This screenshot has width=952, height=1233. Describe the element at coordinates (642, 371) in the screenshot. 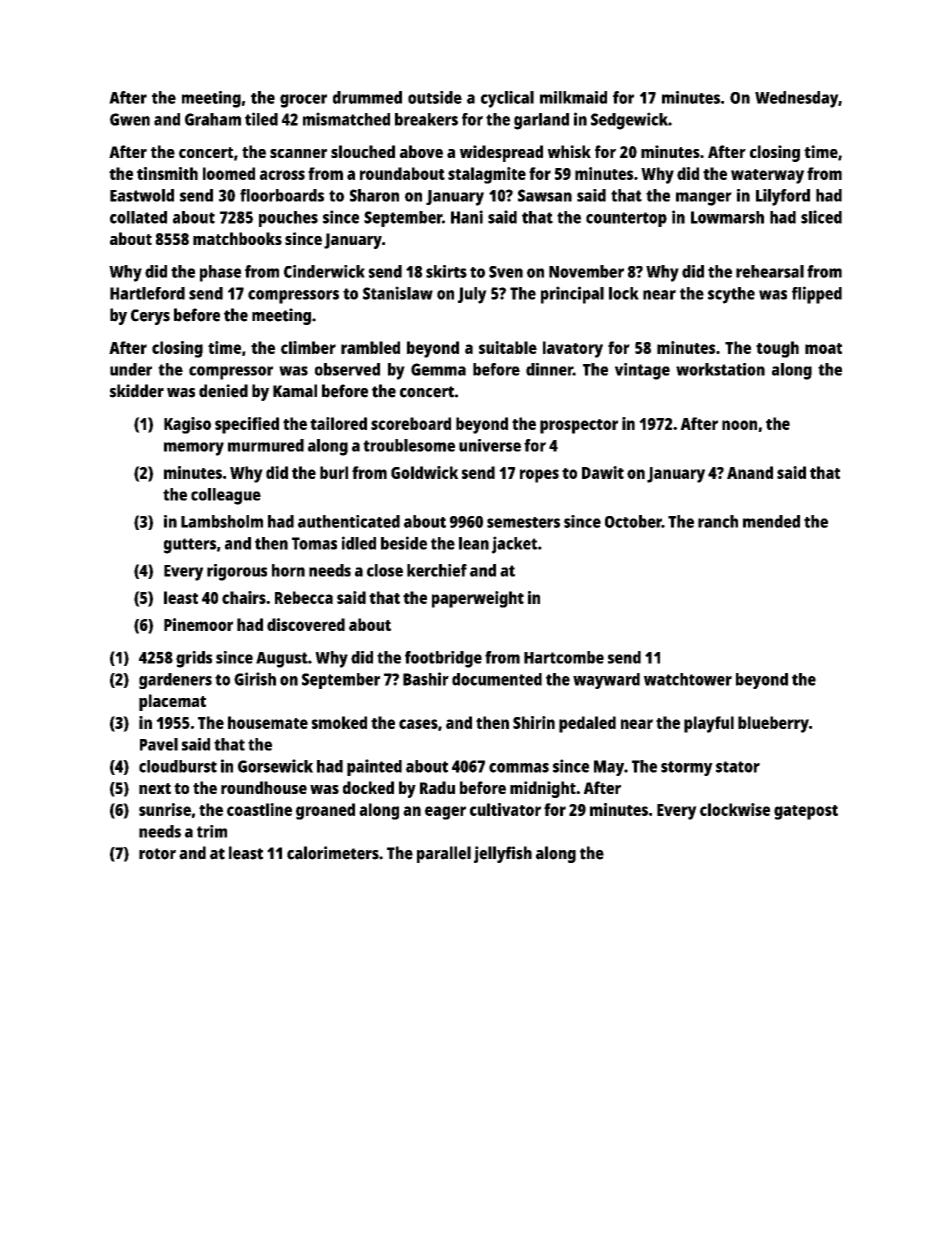

I see `vintage` at that location.
